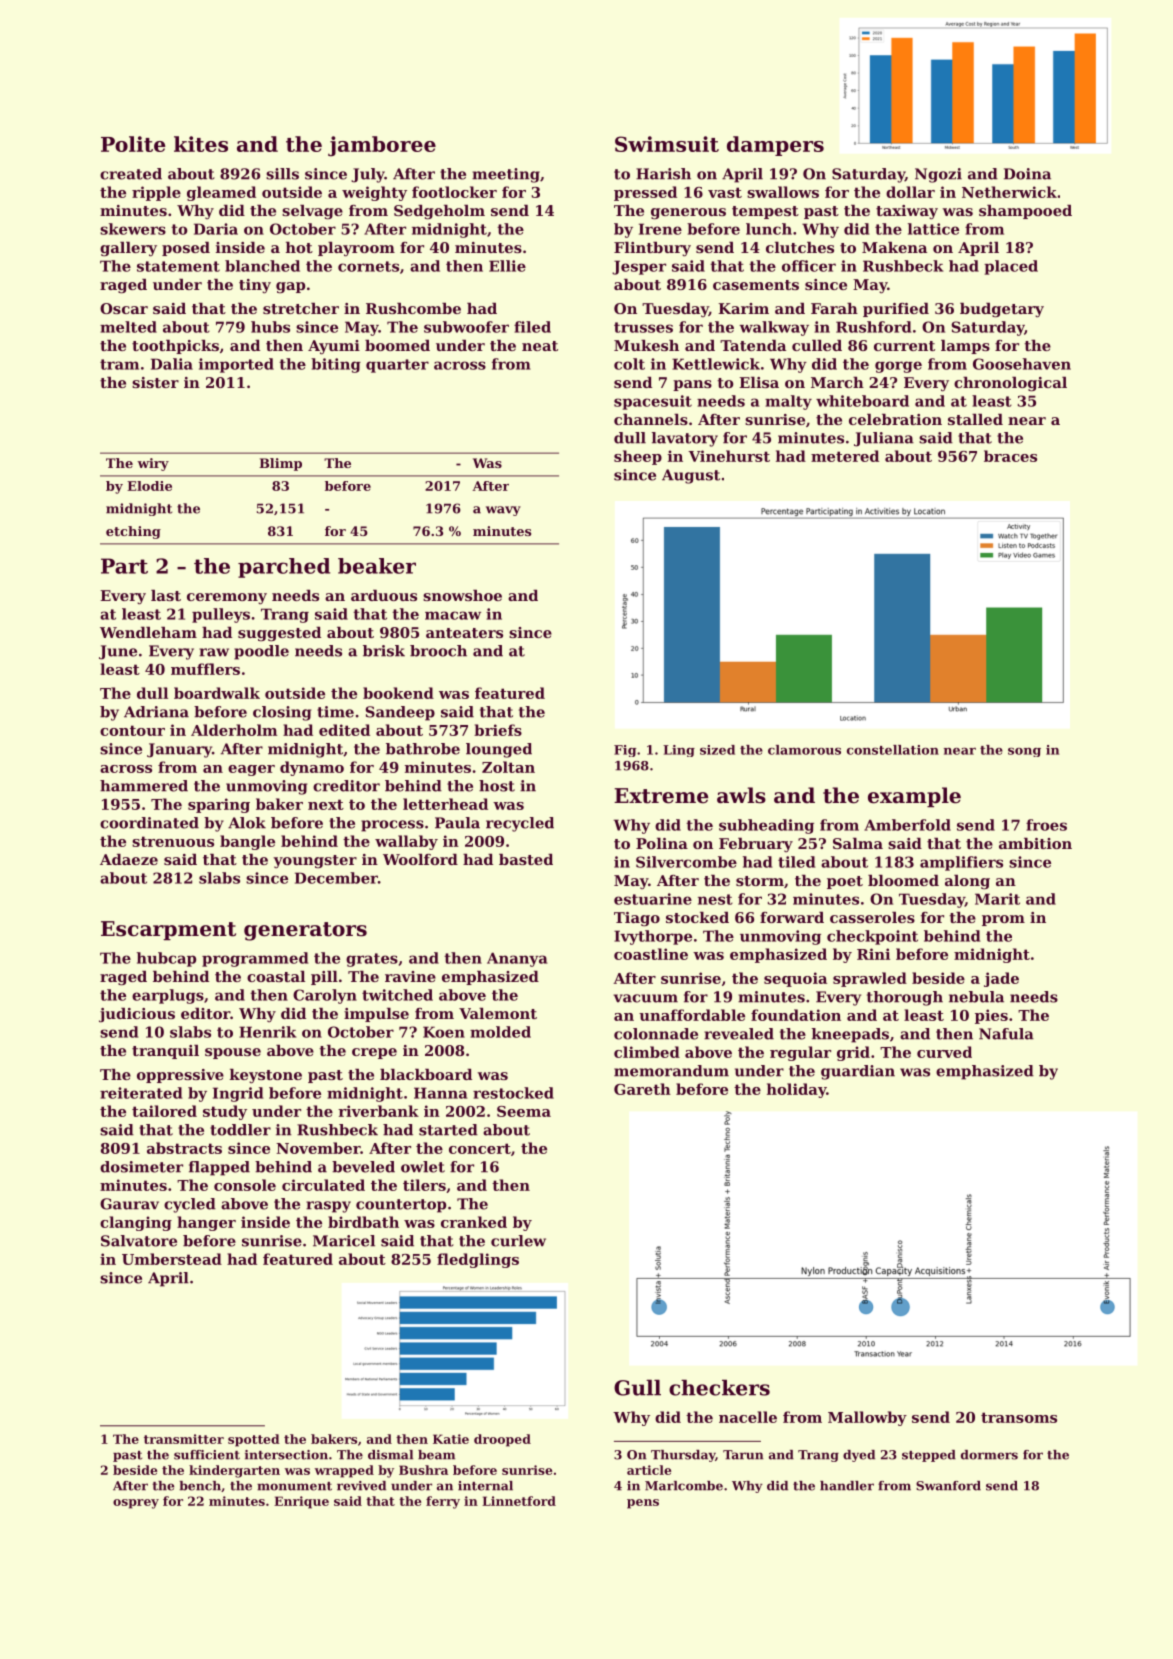 The height and width of the image is (1659, 1173). I want to click on Swimsuit, so click(667, 144).
